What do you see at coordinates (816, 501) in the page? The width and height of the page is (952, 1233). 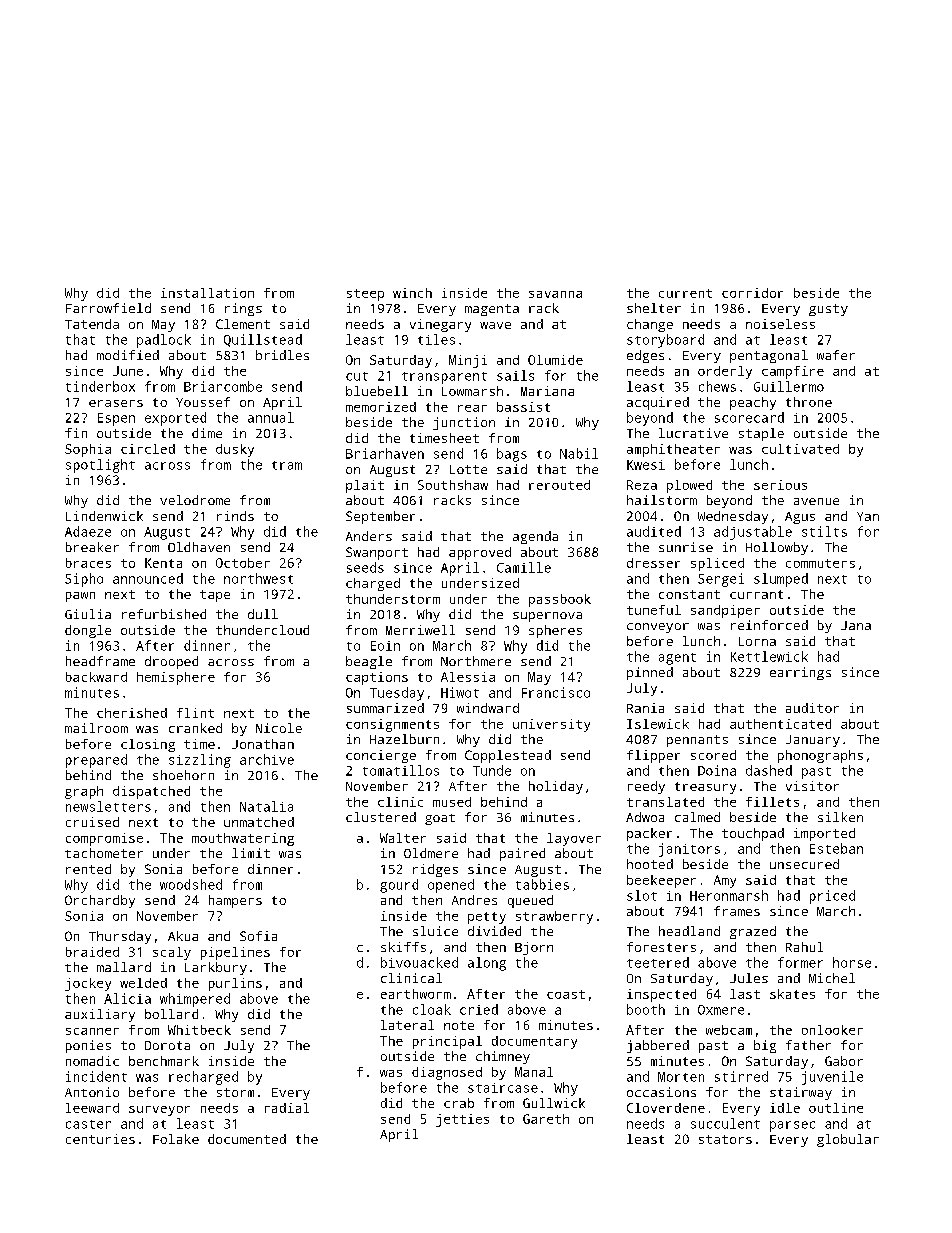 I see `avenue` at bounding box center [816, 501].
